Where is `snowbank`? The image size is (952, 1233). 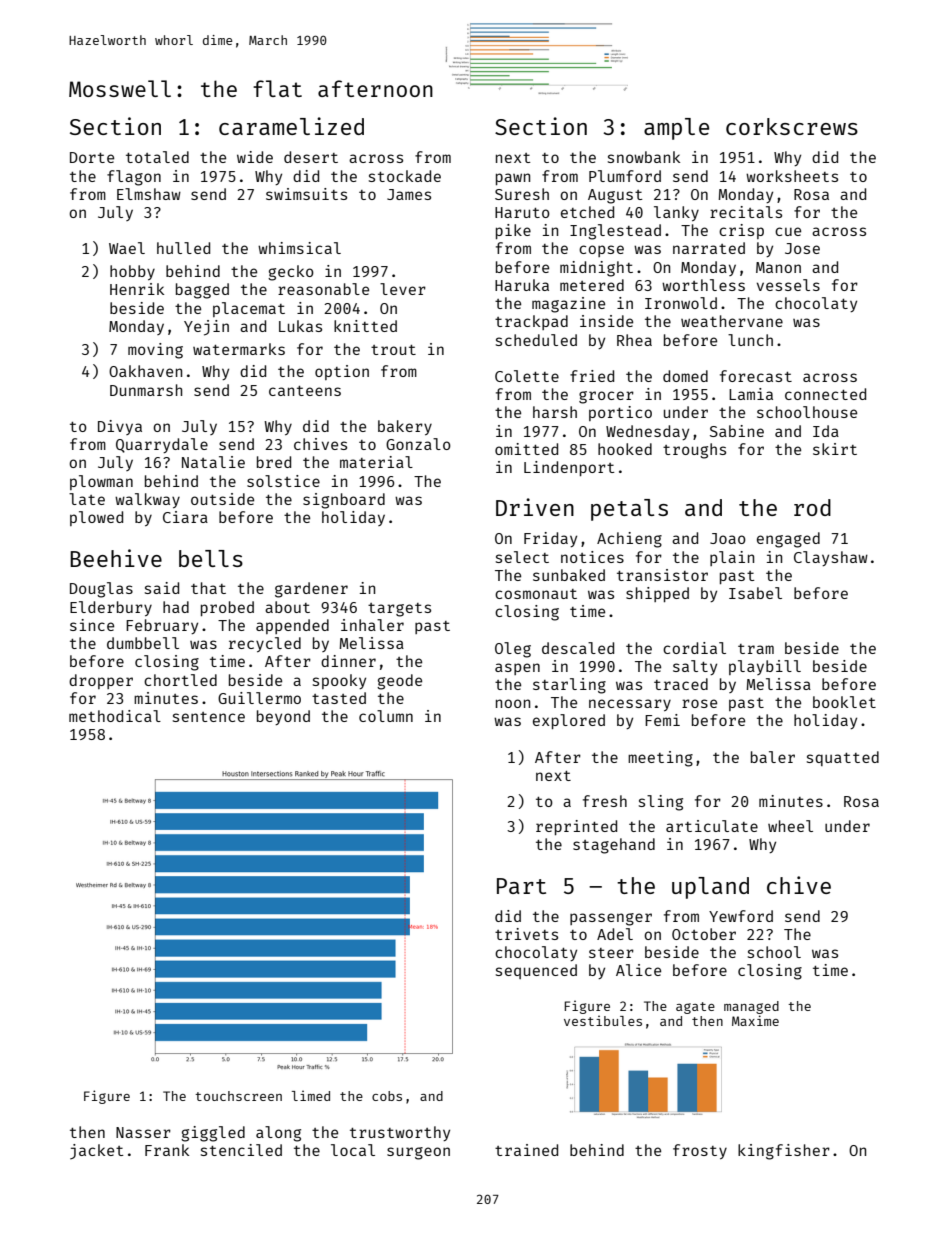
snowbank is located at coordinates (644, 157).
